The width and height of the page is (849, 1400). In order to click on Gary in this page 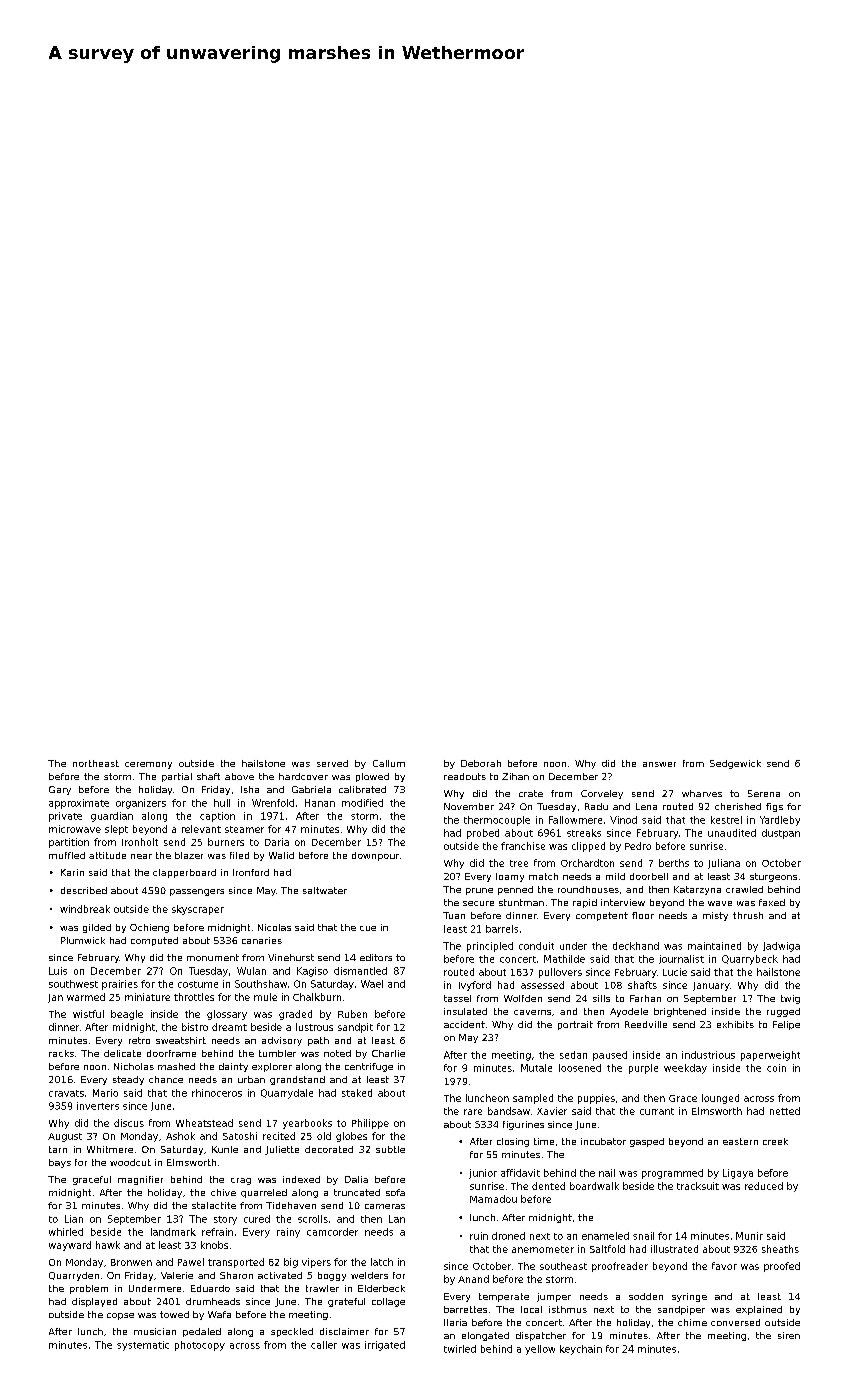, I will do `click(60, 790)`.
